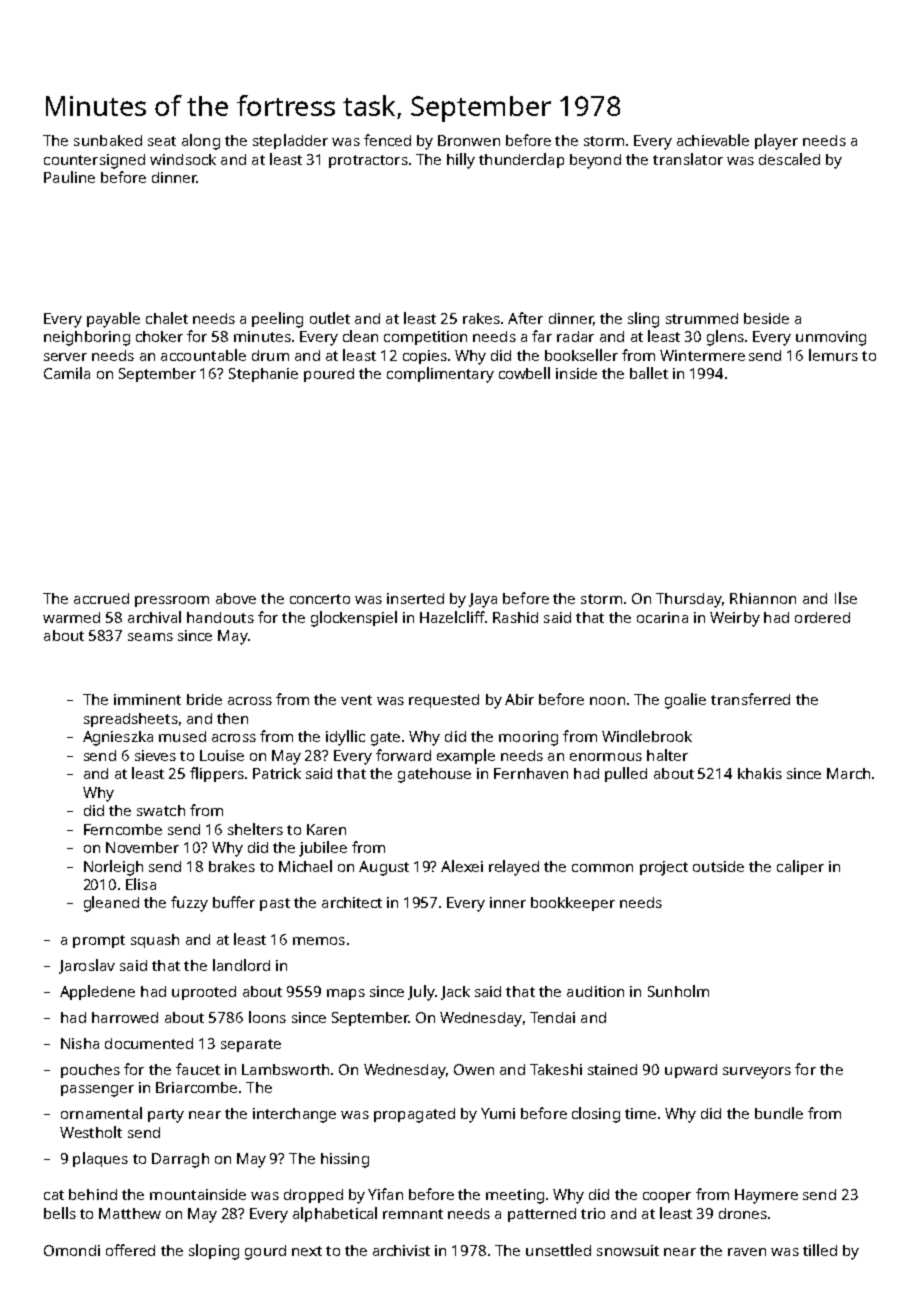 Image resolution: width=924 pixels, height=1308 pixels. What do you see at coordinates (595, 161) in the document?
I see `beyond` at bounding box center [595, 161].
